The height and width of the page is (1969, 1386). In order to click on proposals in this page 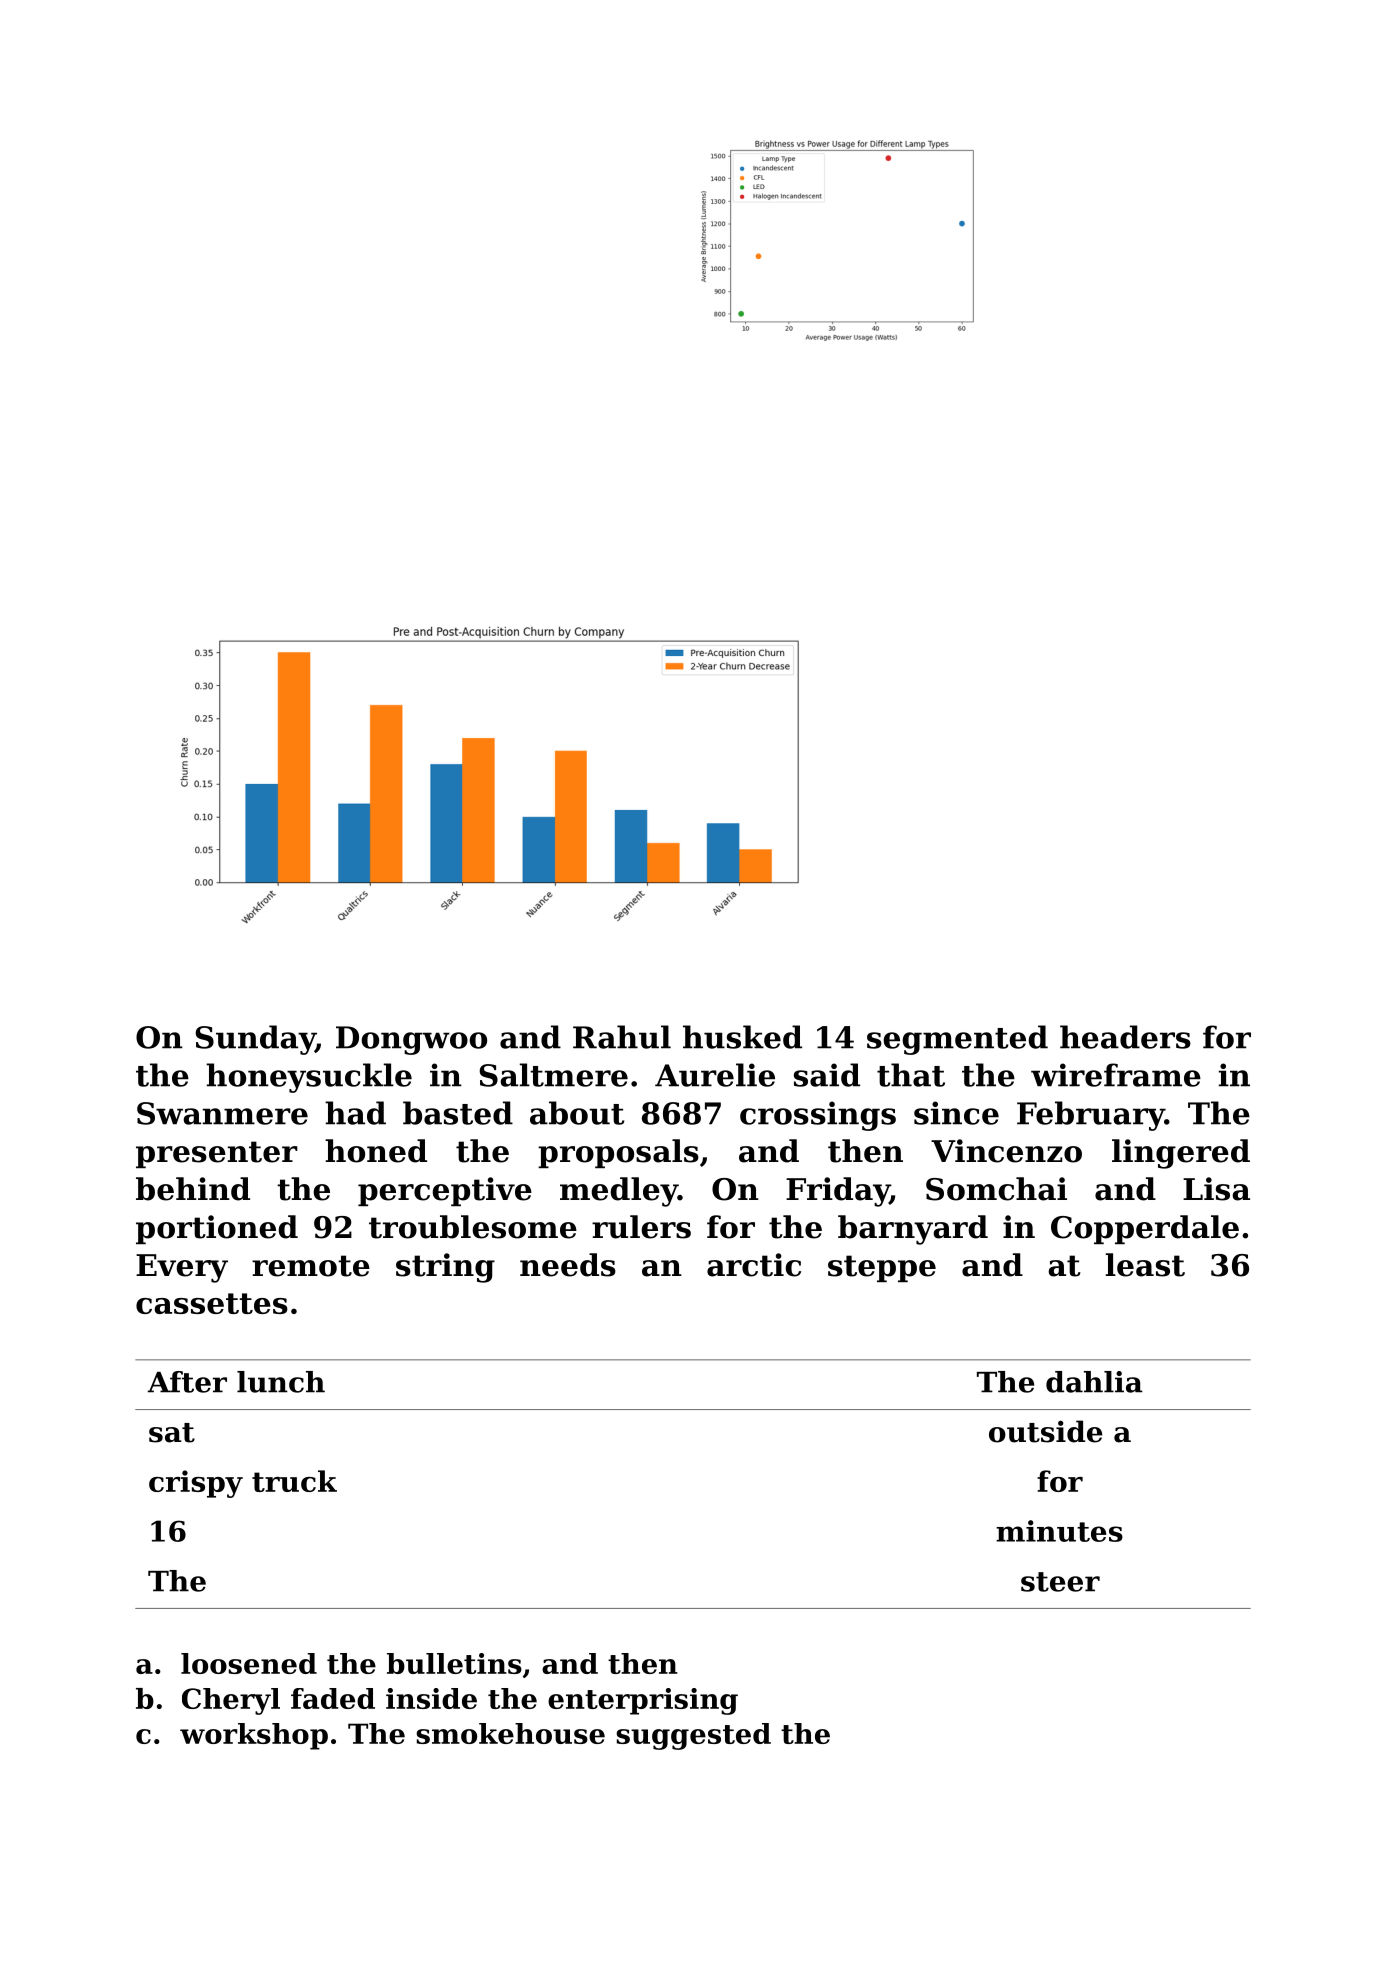, I will do `click(618, 1153)`.
